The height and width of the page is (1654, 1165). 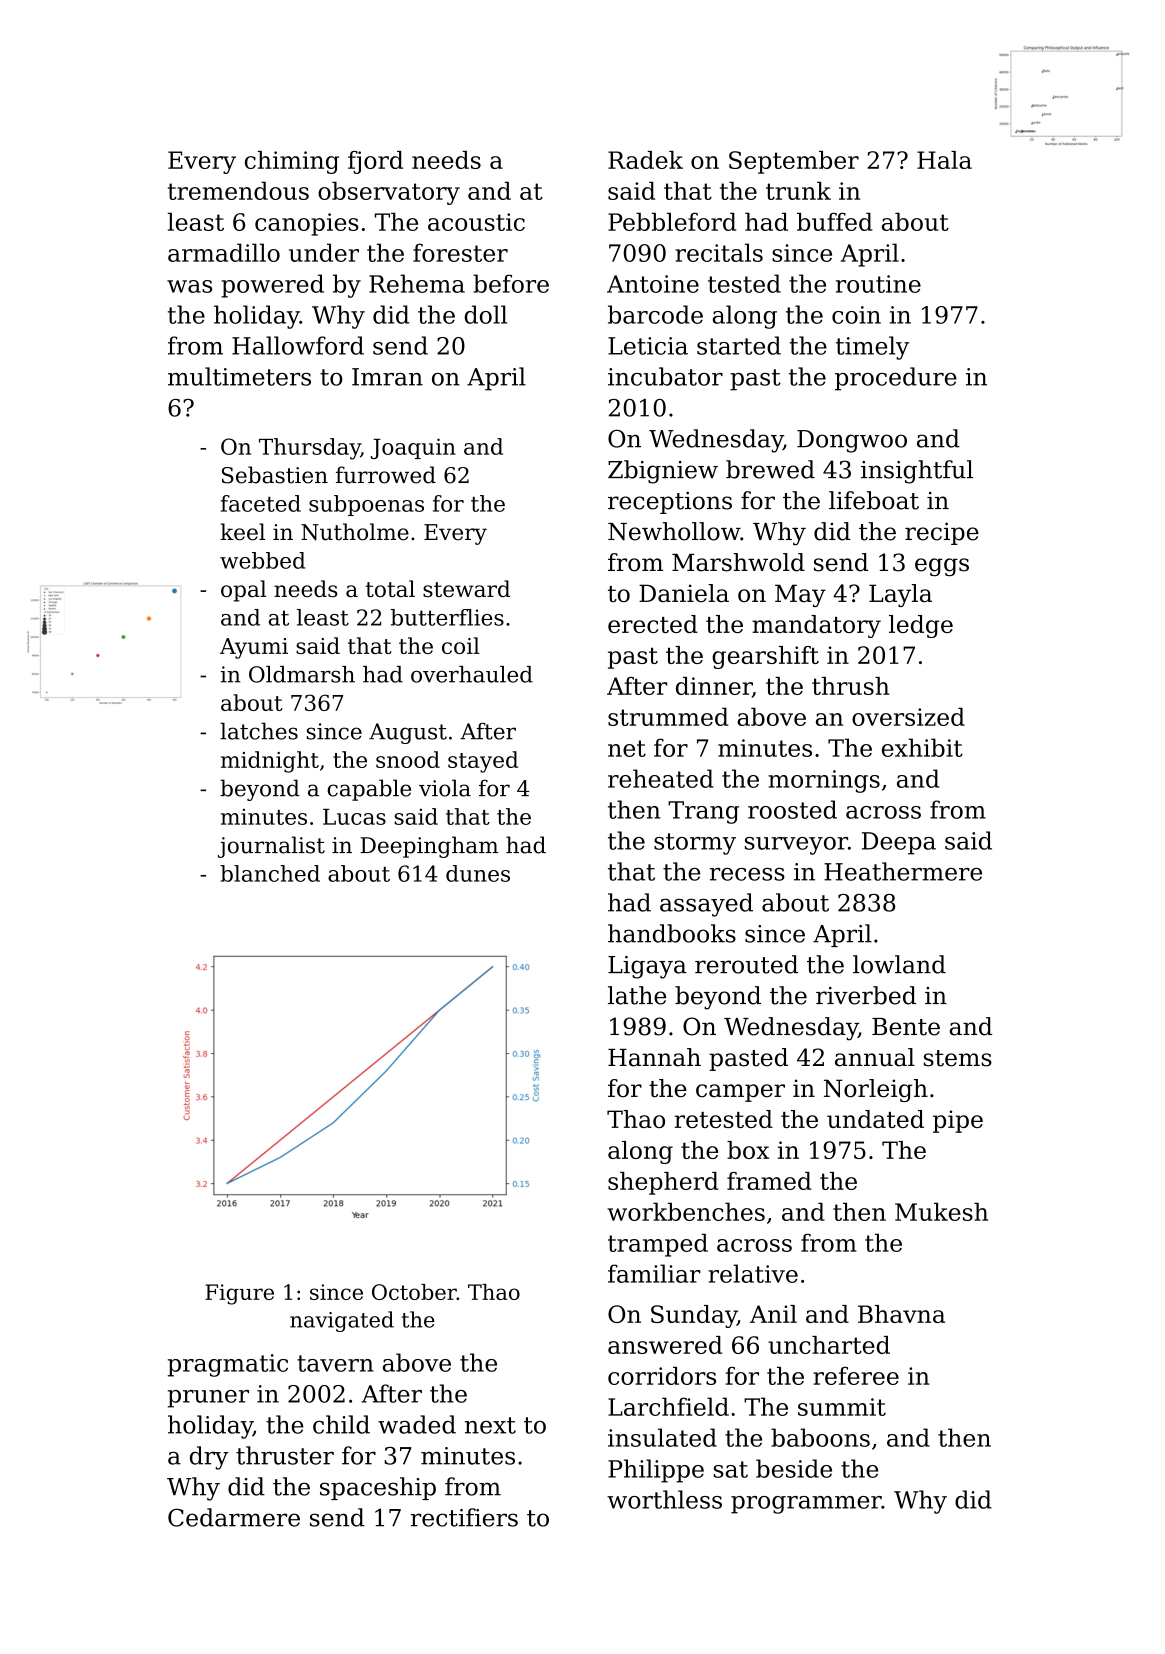 I want to click on Sebastien, so click(x=275, y=475).
